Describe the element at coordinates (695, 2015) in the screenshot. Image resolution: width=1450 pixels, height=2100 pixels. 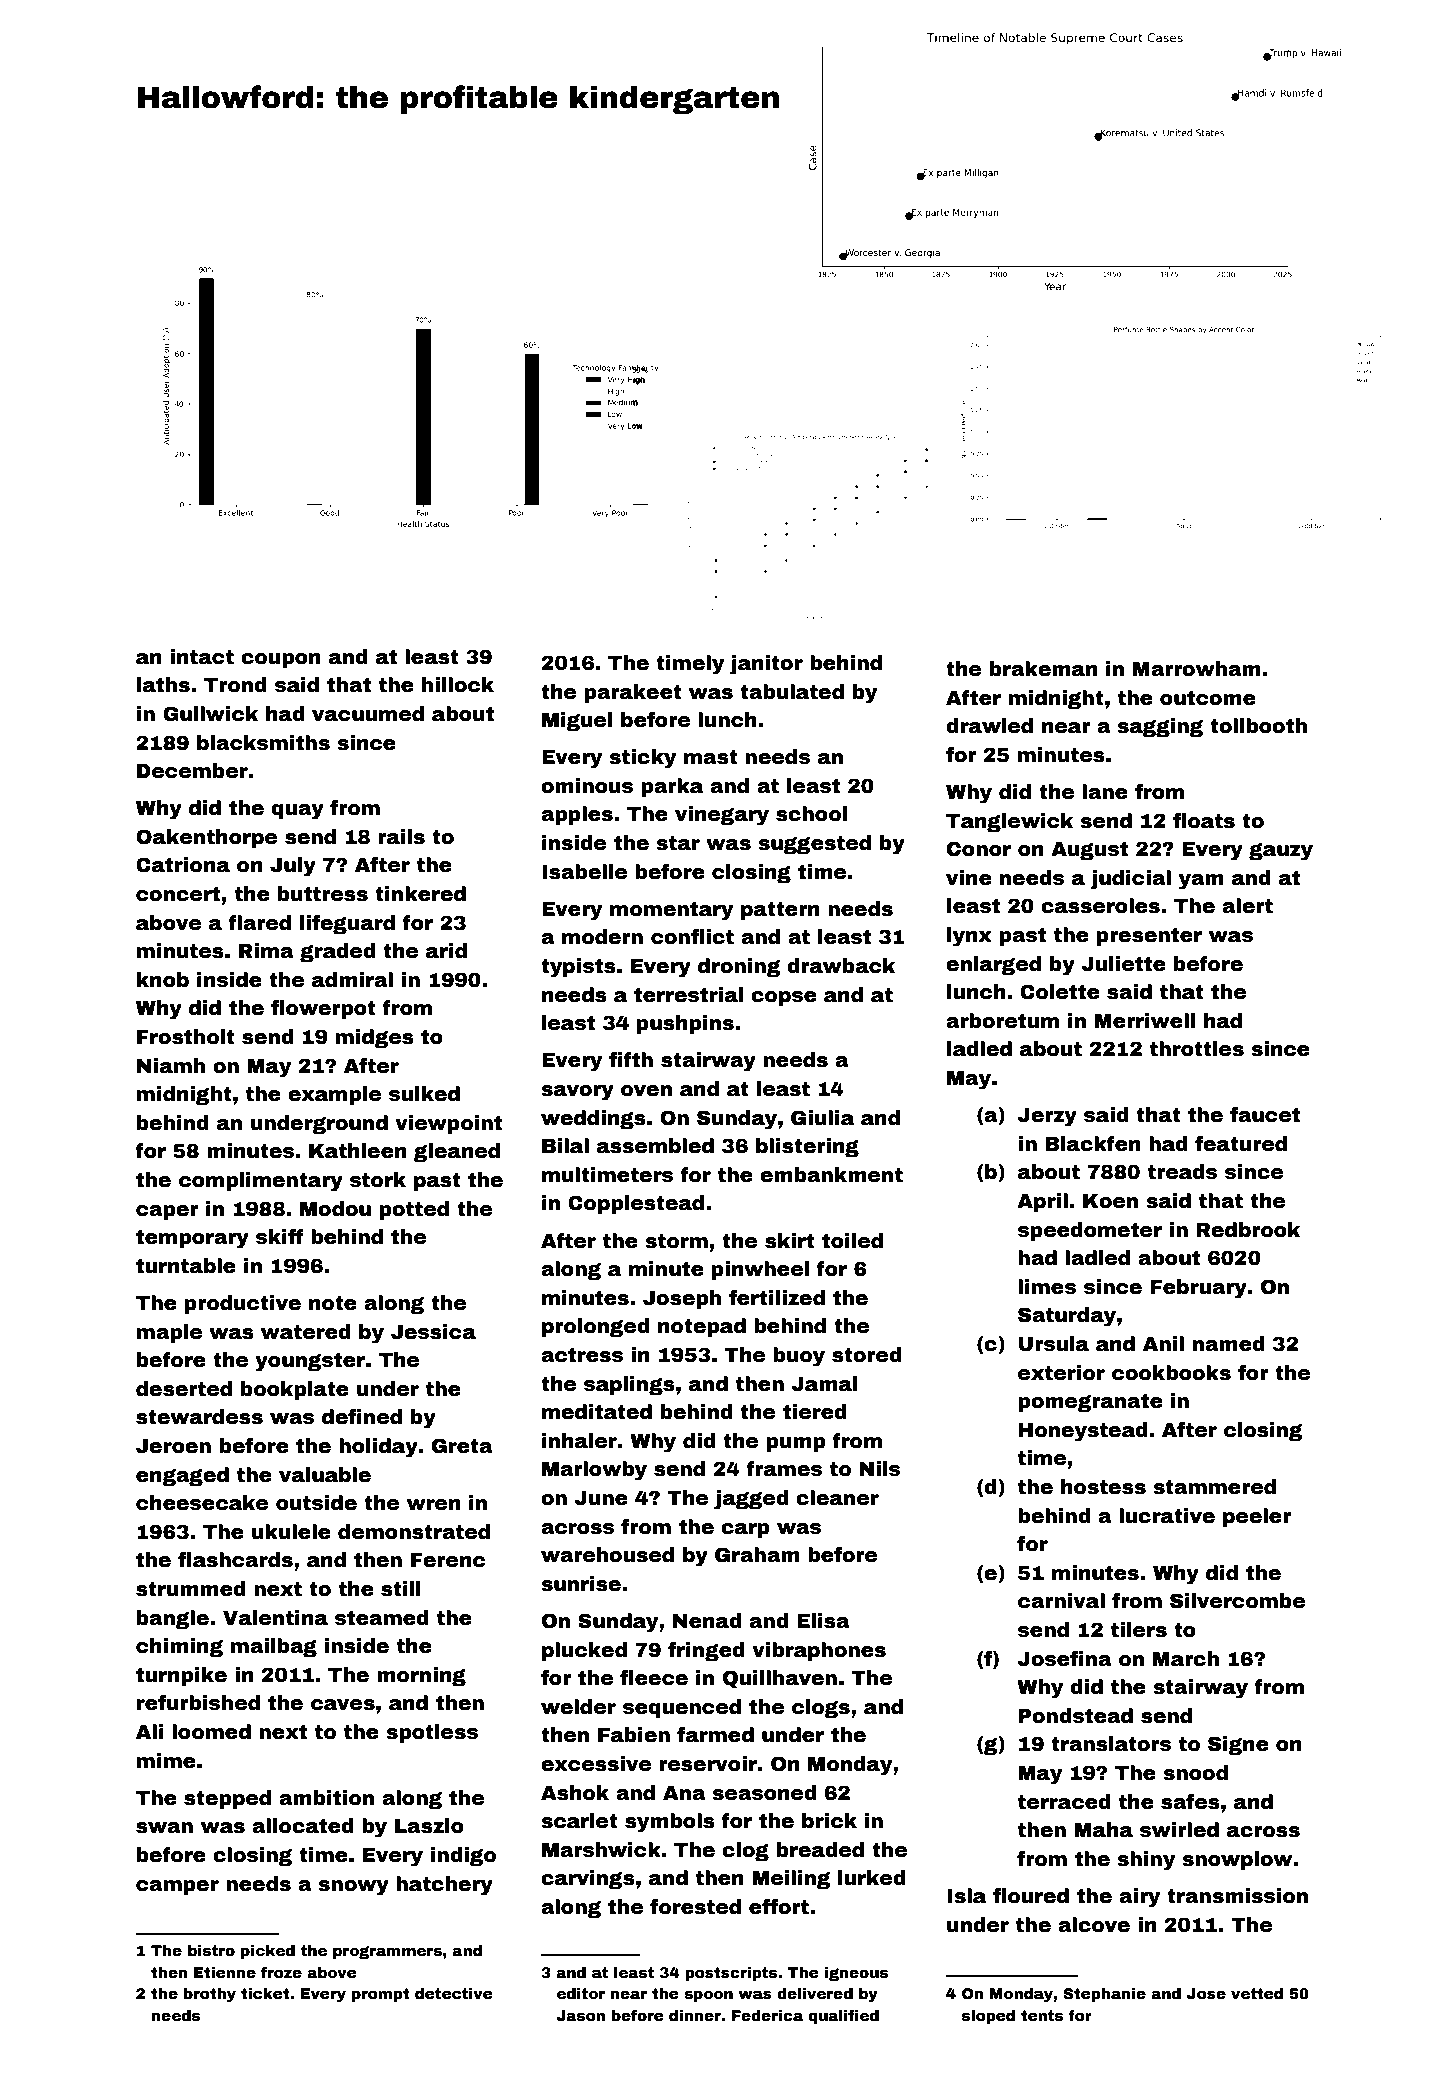
I see `dinner` at that location.
